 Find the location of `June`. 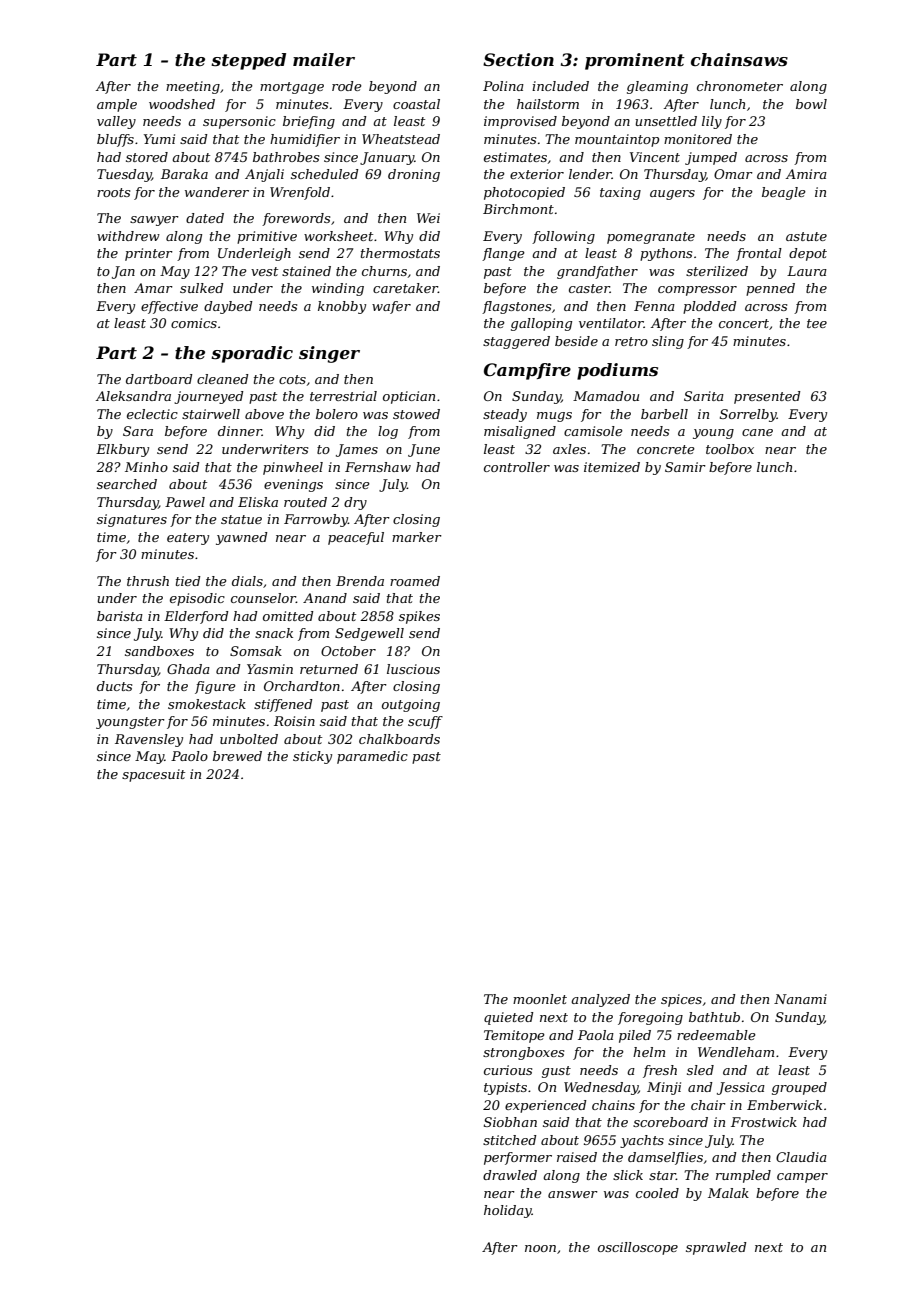

June is located at coordinates (424, 450).
